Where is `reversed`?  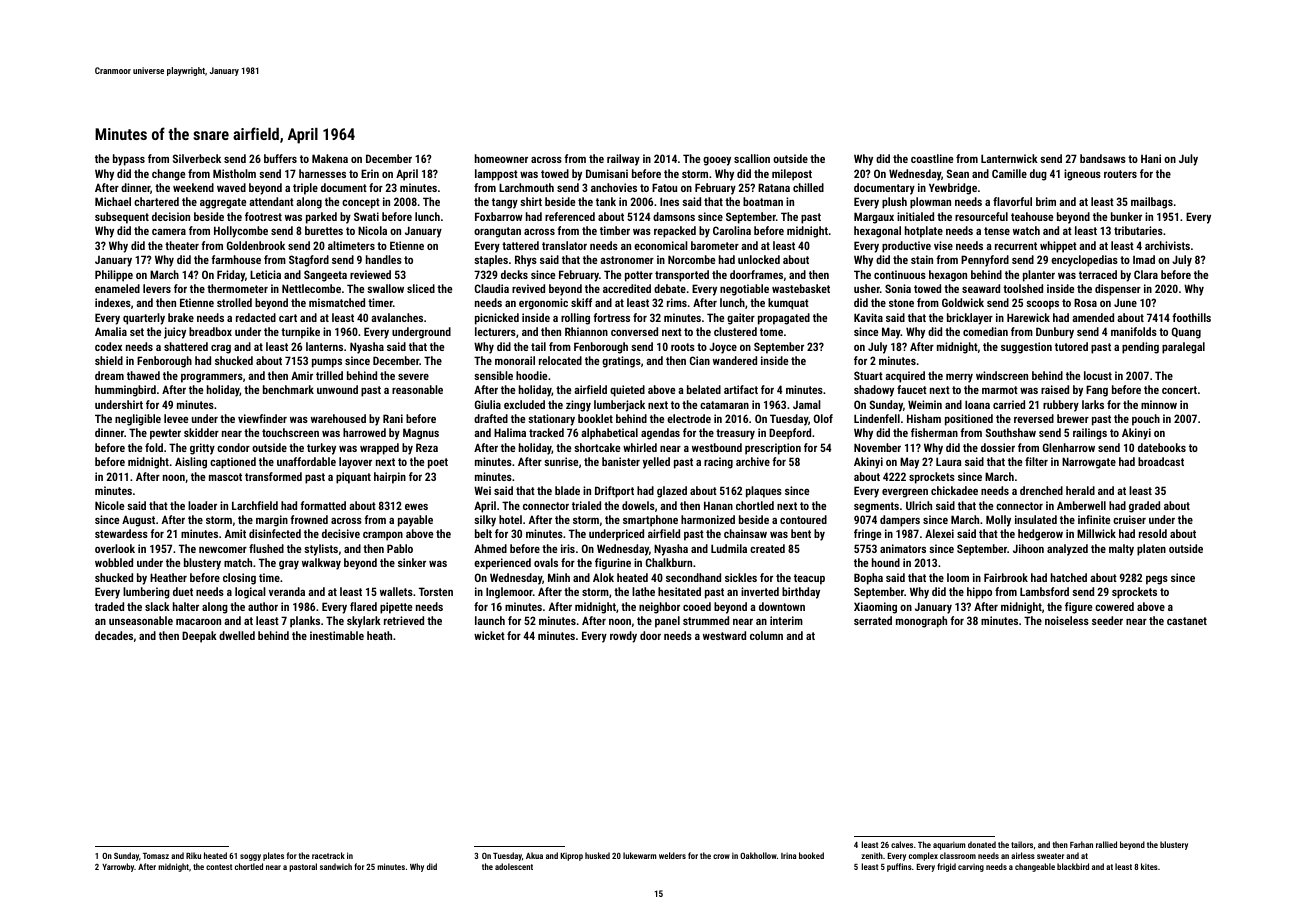
reversed is located at coordinates (1034, 418).
